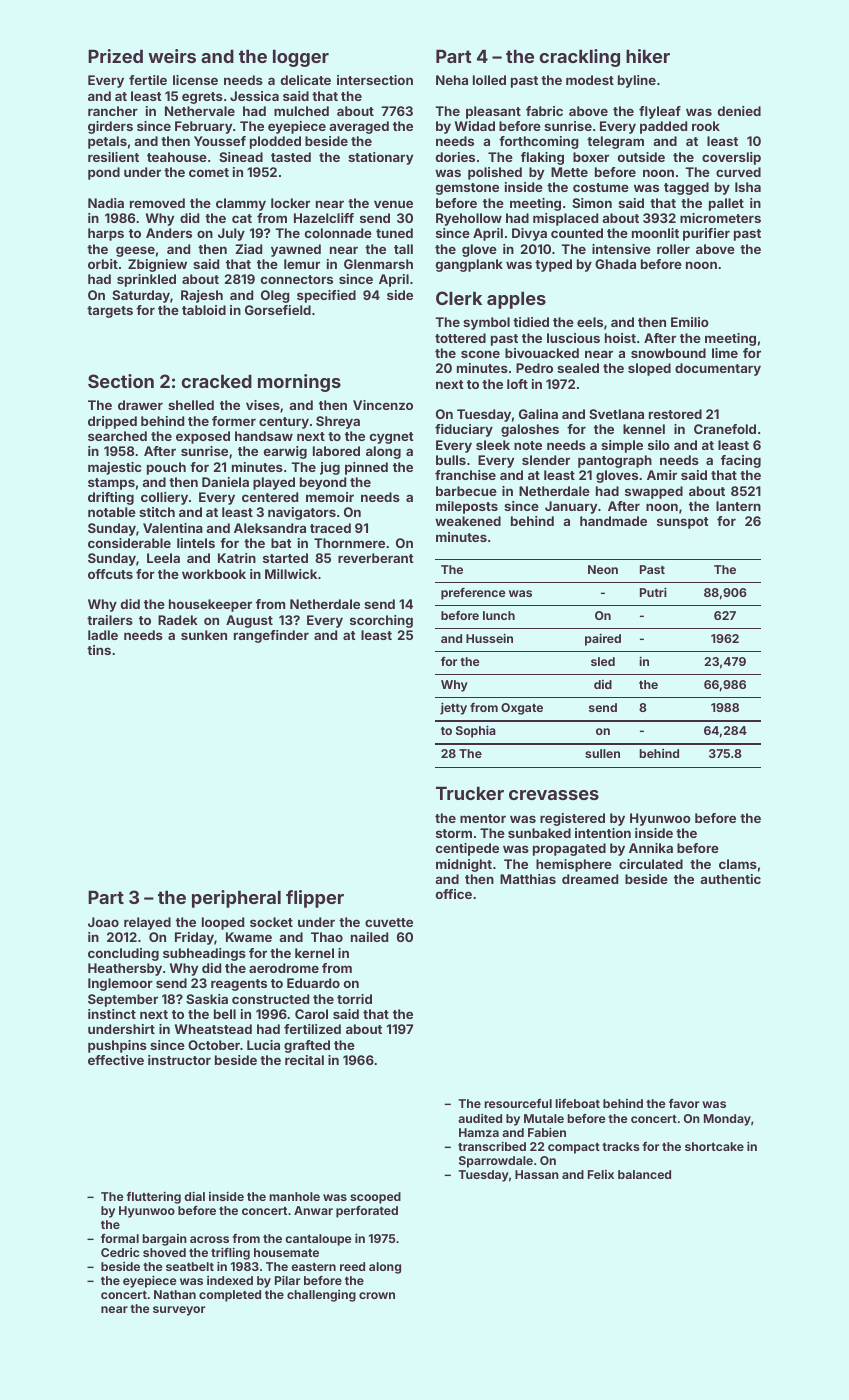  Describe the element at coordinates (601, 1174) in the screenshot. I see `Felix` at that location.
